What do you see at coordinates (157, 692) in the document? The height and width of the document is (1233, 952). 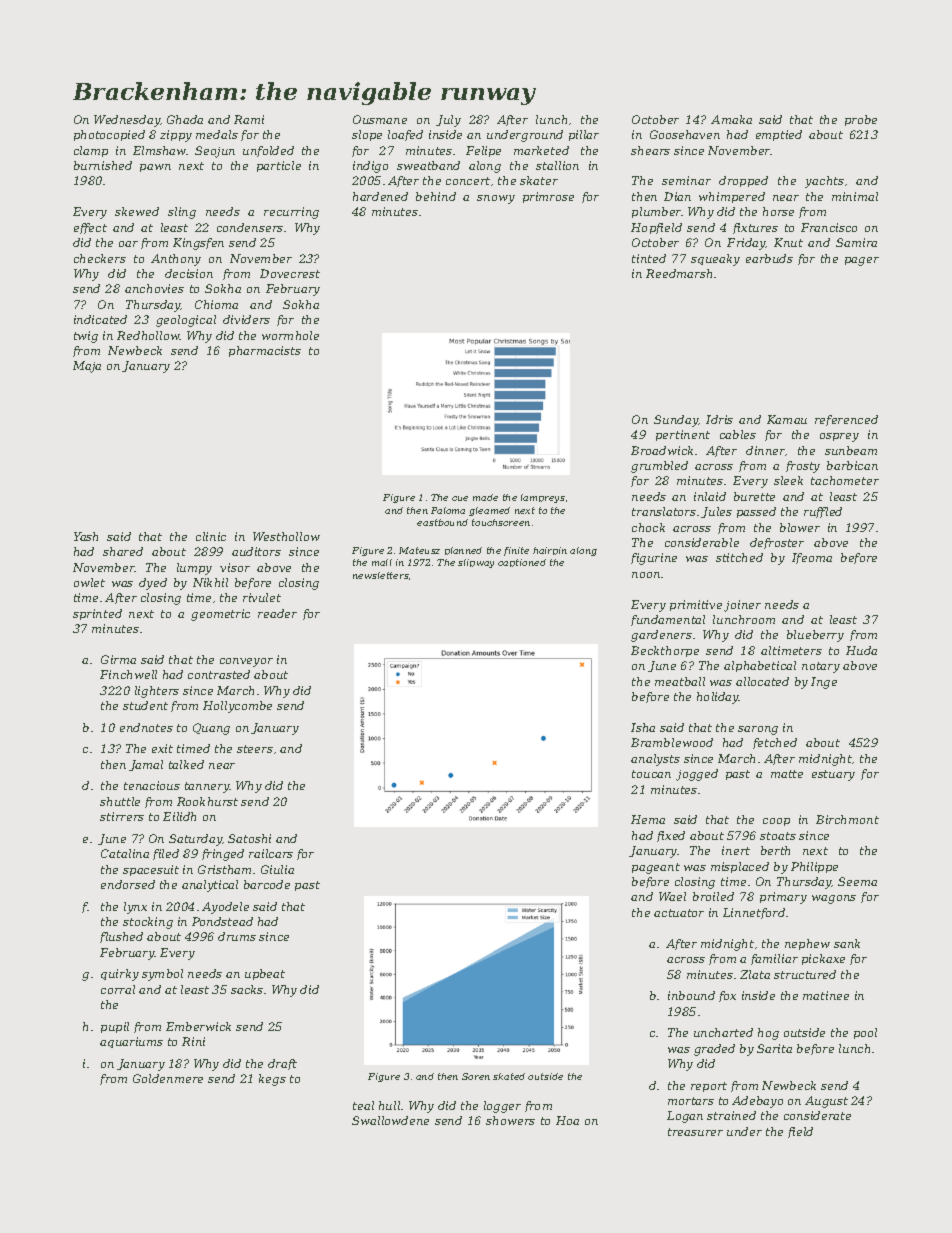 I see `lighters` at bounding box center [157, 692].
